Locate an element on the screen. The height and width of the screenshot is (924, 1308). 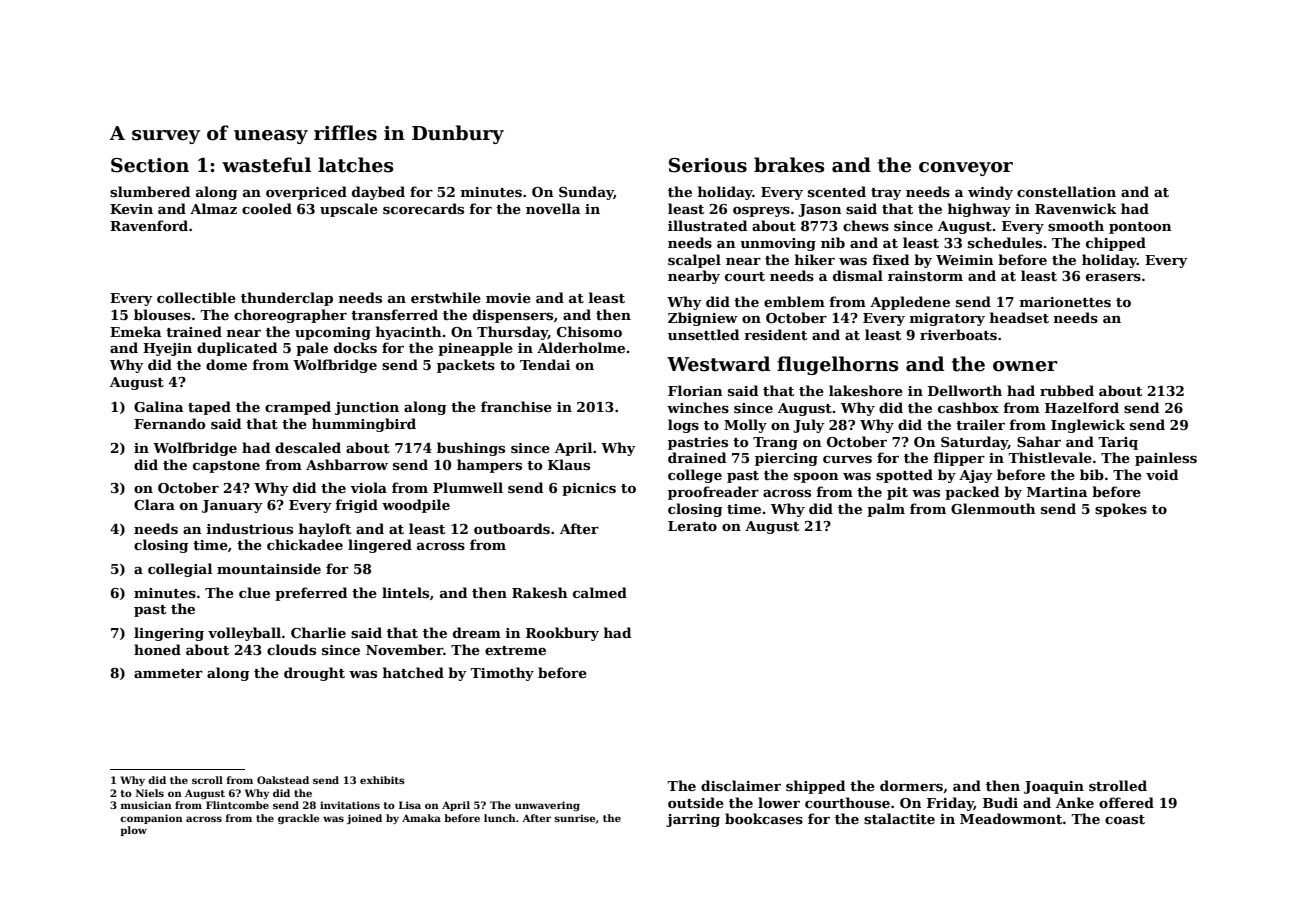
collegial is located at coordinates (180, 570).
